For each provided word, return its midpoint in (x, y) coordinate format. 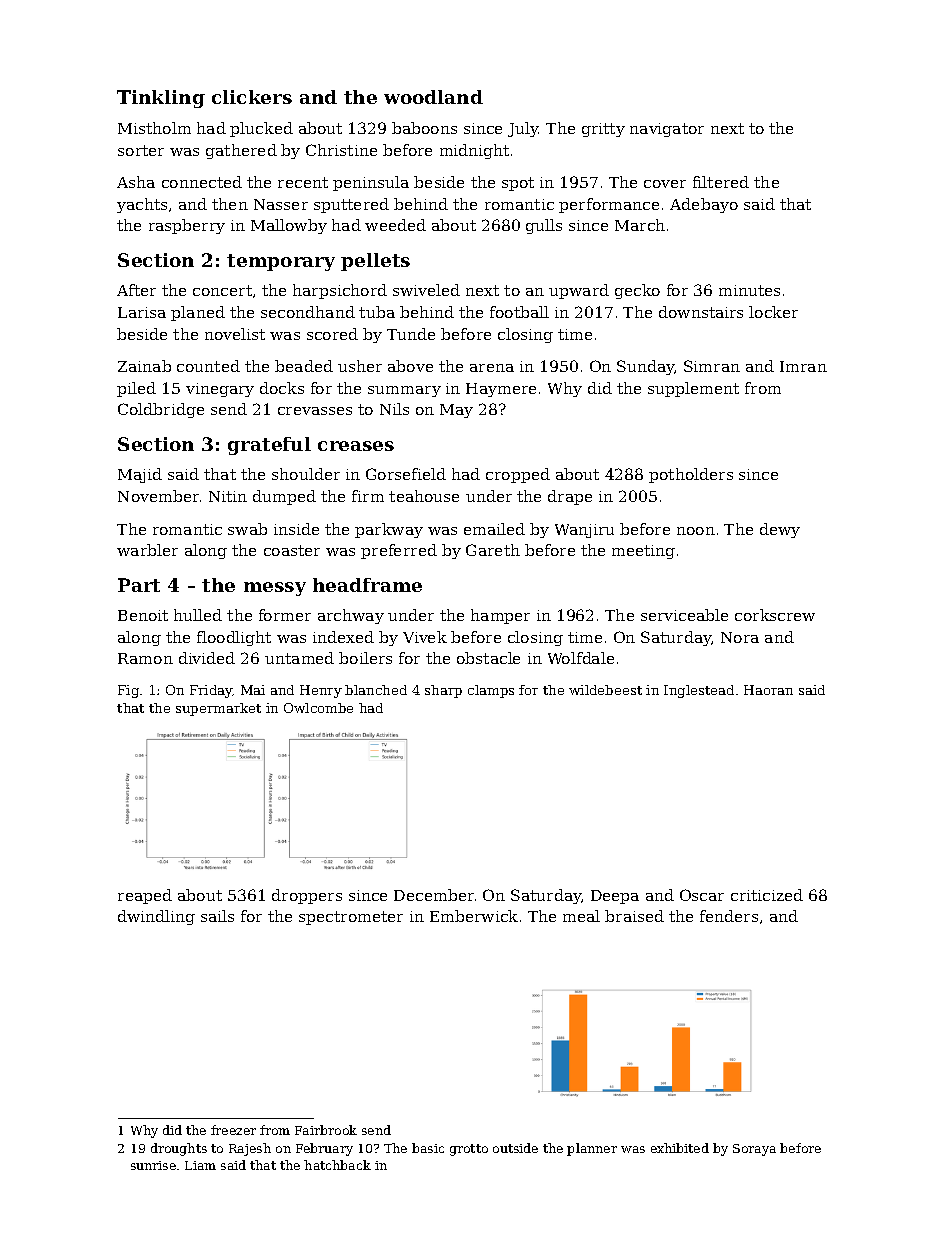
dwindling (156, 917)
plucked (261, 129)
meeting (643, 552)
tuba (377, 312)
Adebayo (704, 205)
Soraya (754, 1150)
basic (428, 1148)
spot (518, 184)
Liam (200, 1165)
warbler (147, 550)
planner (592, 1149)
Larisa (142, 312)
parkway (389, 530)
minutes (749, 290)
